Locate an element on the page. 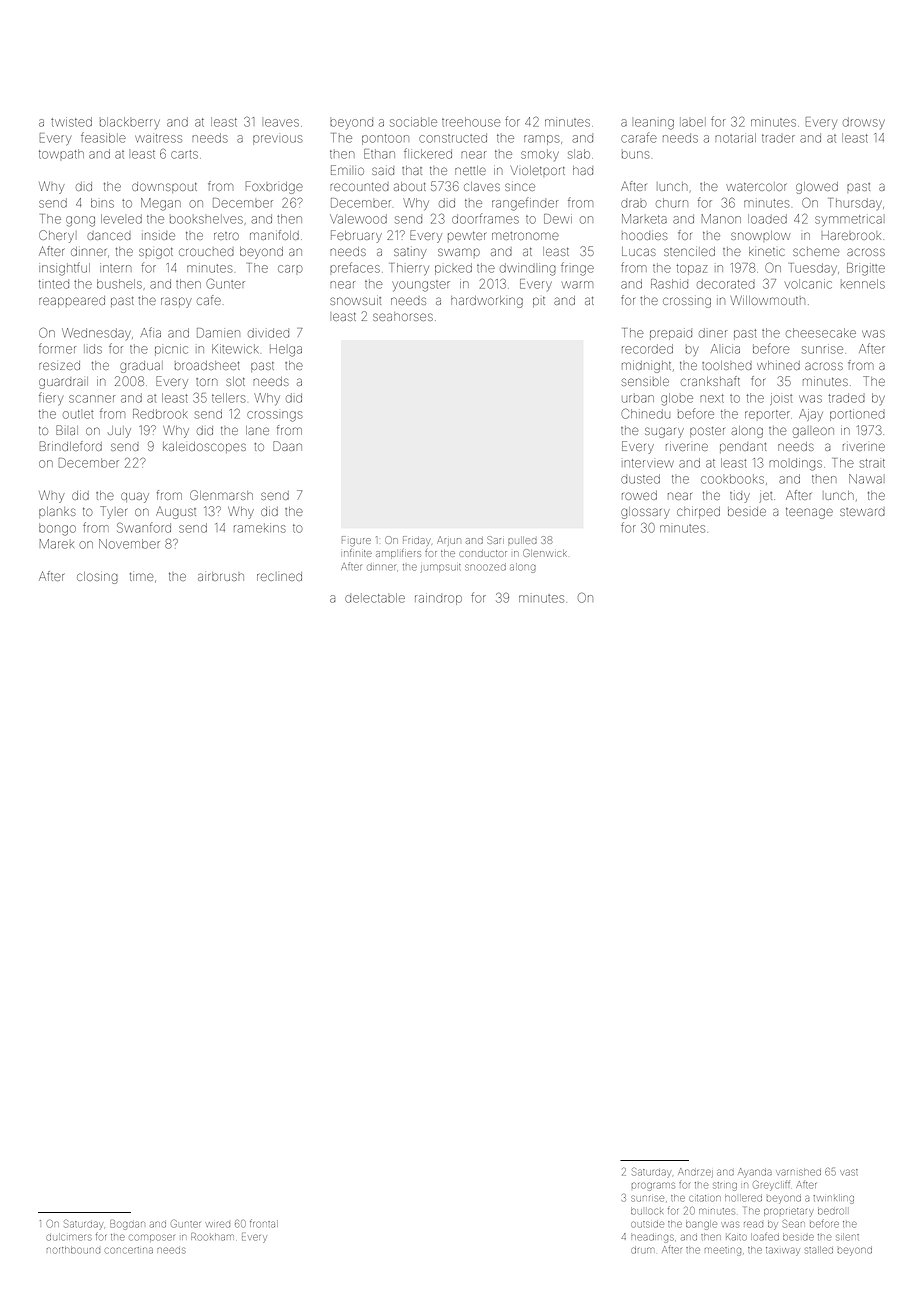  cheesecake is located at coordinates (821, 333).
